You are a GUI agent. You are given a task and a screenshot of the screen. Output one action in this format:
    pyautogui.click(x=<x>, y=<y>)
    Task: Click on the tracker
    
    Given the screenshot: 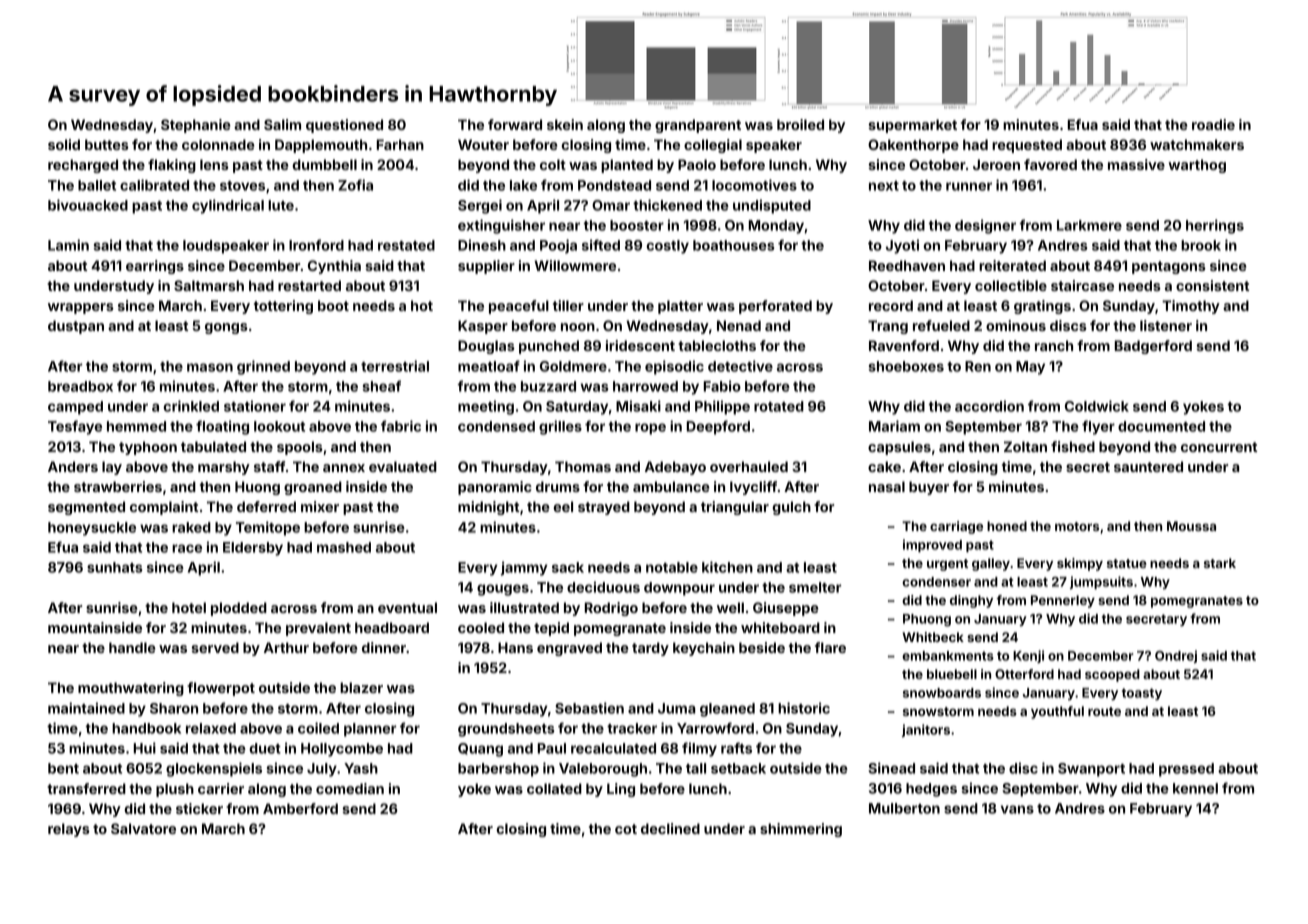 What is the action you would take?
    pyautogui.click(x=632, y=728)
